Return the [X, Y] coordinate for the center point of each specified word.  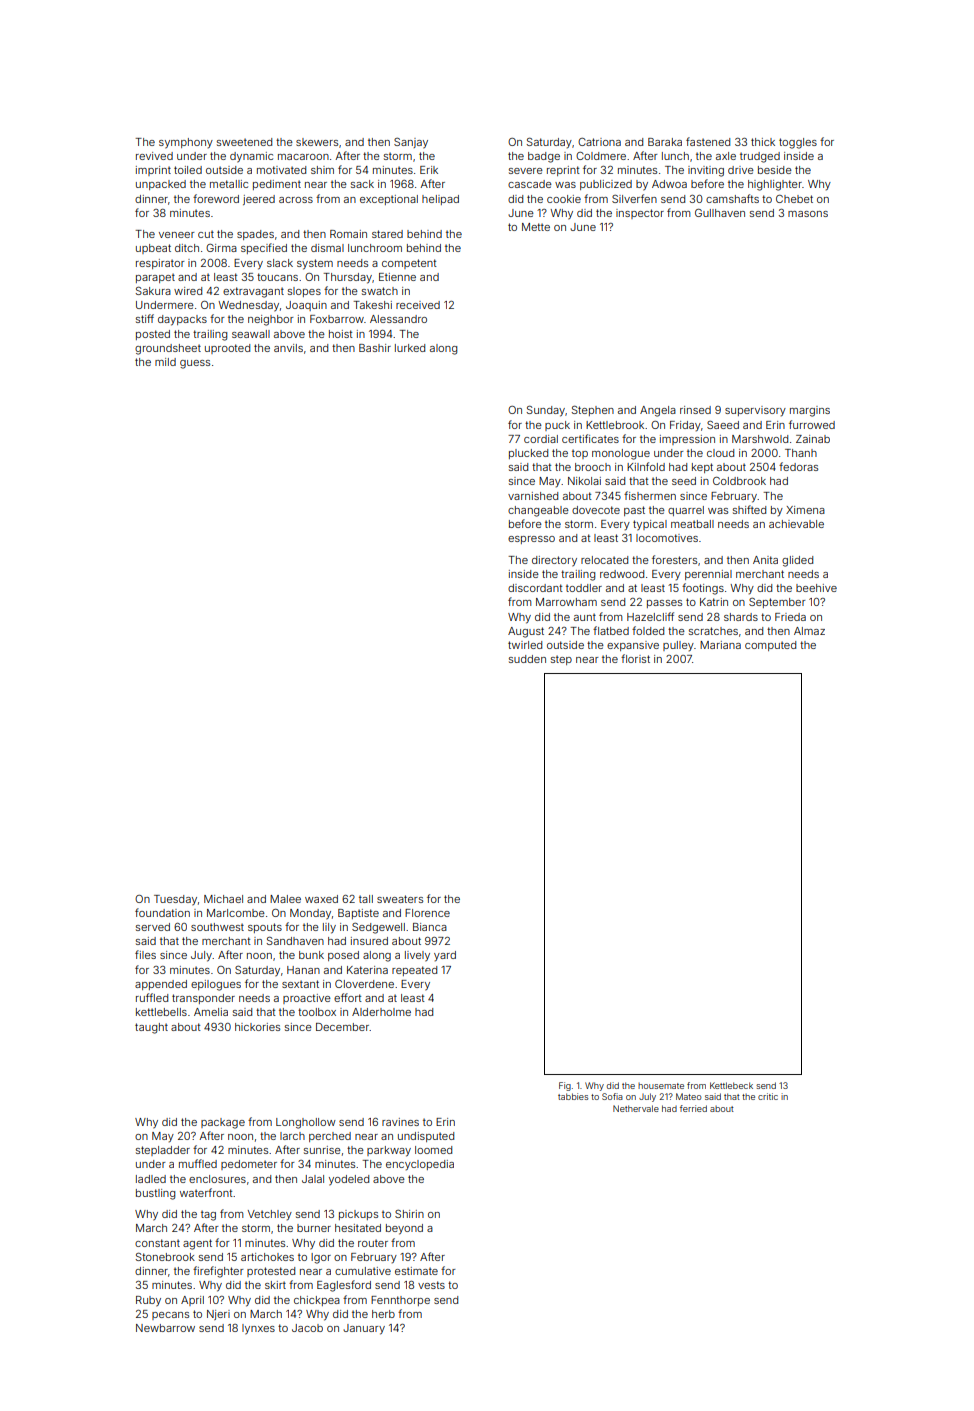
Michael [223, 899]
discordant [535, 588]
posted [153, 335]
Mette [536, 227]
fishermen [650, 495]
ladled [151, 1179]
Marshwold [760, 439]
